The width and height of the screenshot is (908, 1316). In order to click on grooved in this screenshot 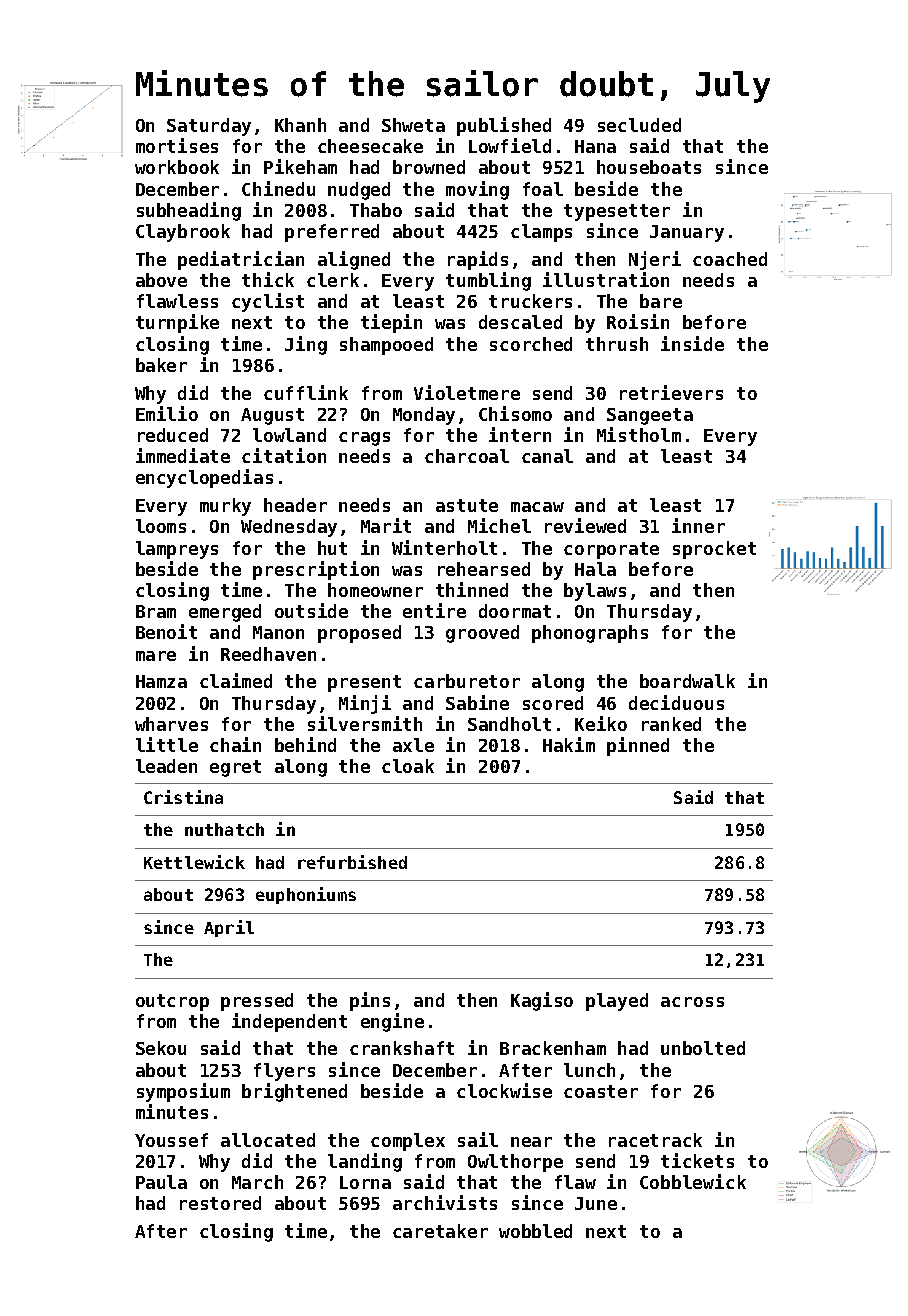, I will do `click(482, 634)`.
